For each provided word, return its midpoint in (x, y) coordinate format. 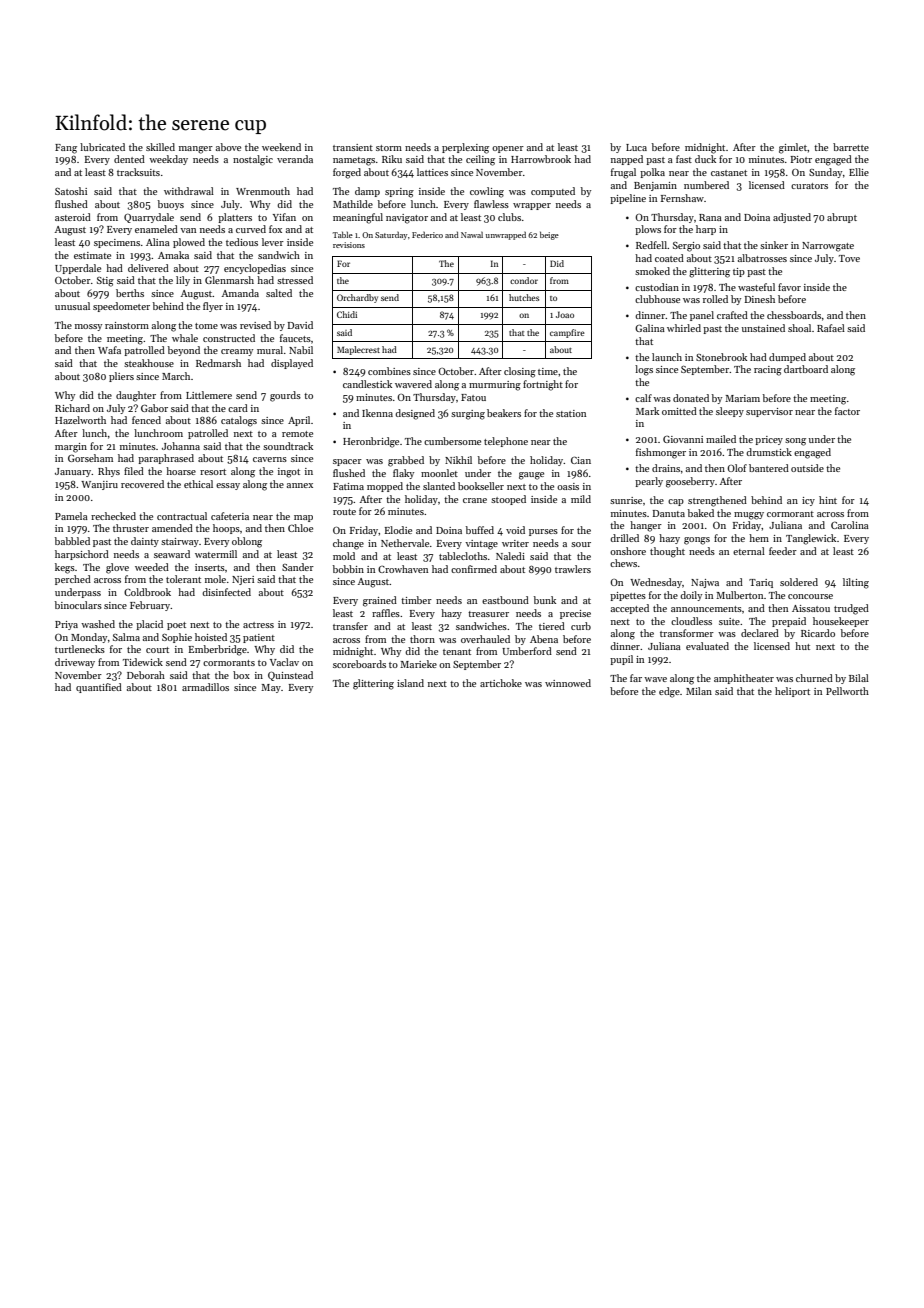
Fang (66, 149)
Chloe (300, 528)
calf (643, 398)
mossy (88, 327)
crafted (732, 315)
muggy (749, 516)
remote (297, 434)
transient (353, 147)
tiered (552, 626)
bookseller (481, 486)
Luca (636, 147)
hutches (524, 297)
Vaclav (284, 662)
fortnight (543, 385)
